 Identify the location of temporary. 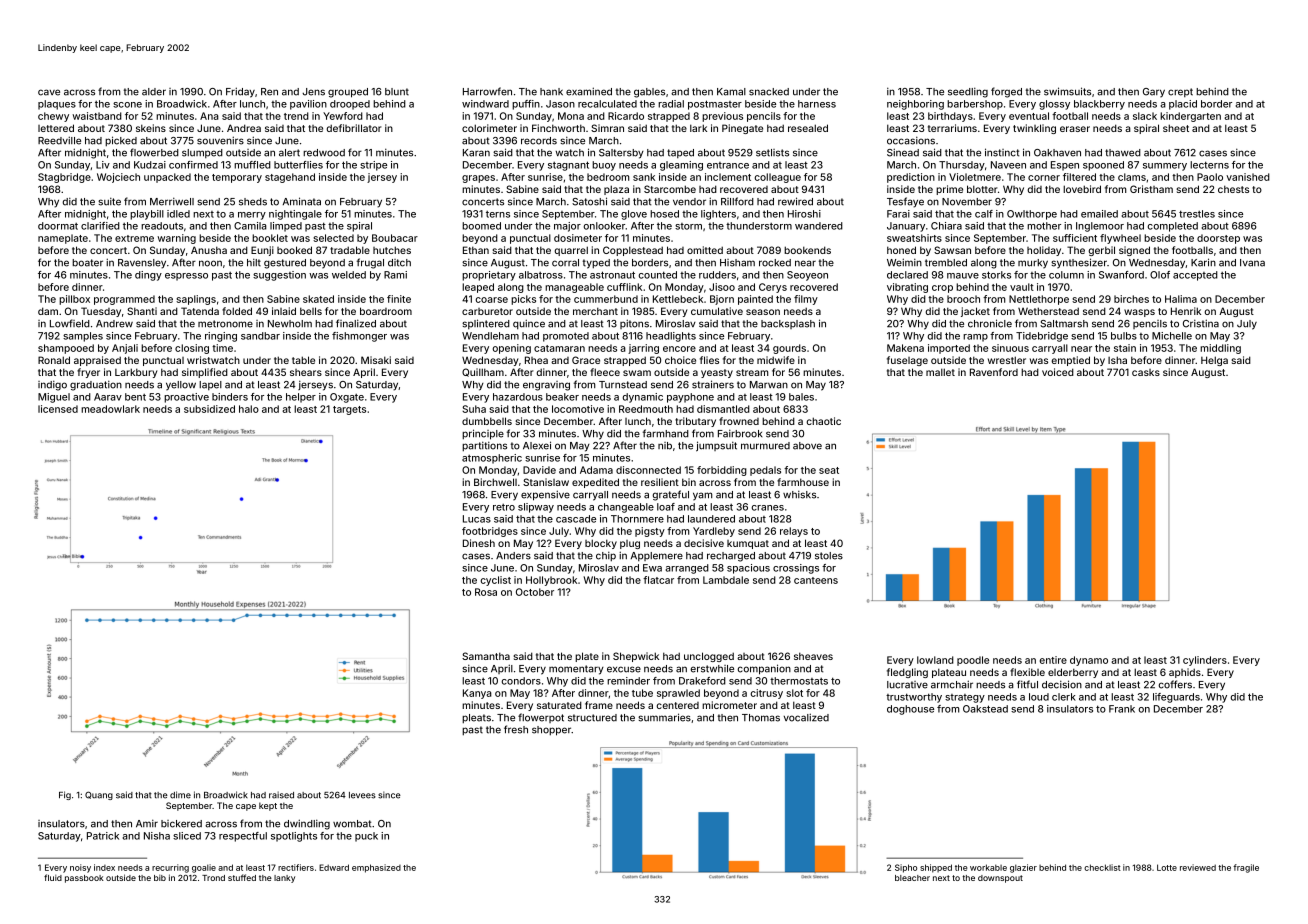
(237, 178).
